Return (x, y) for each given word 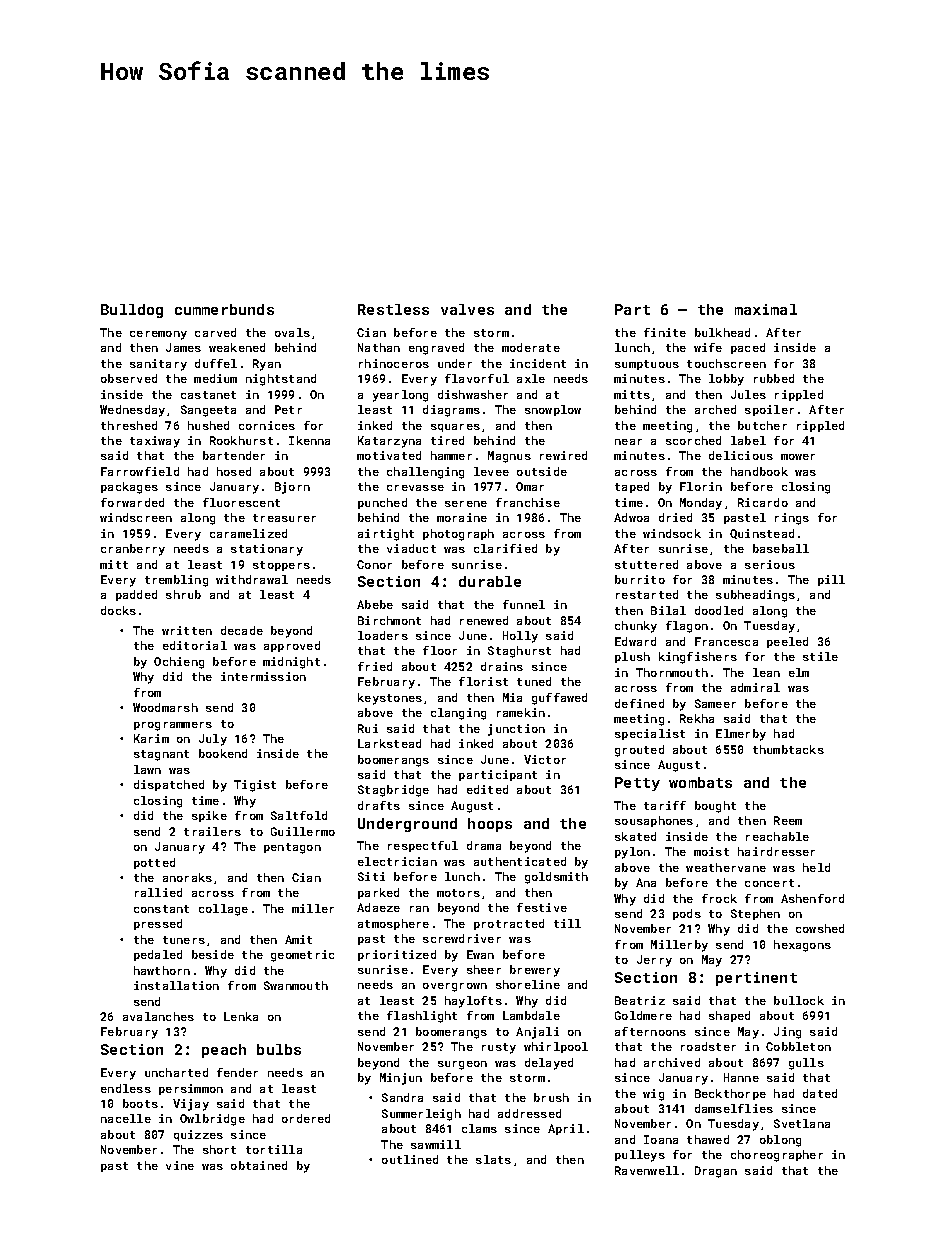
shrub (183, 594)
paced (748, 348)
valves (467, 309)
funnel (524, 604)
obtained (259, 1165)
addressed (529, 1113)
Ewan (480, 954)
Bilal (668, 610)
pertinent (756, 979)
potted (154, 863)
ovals (292, 332)
